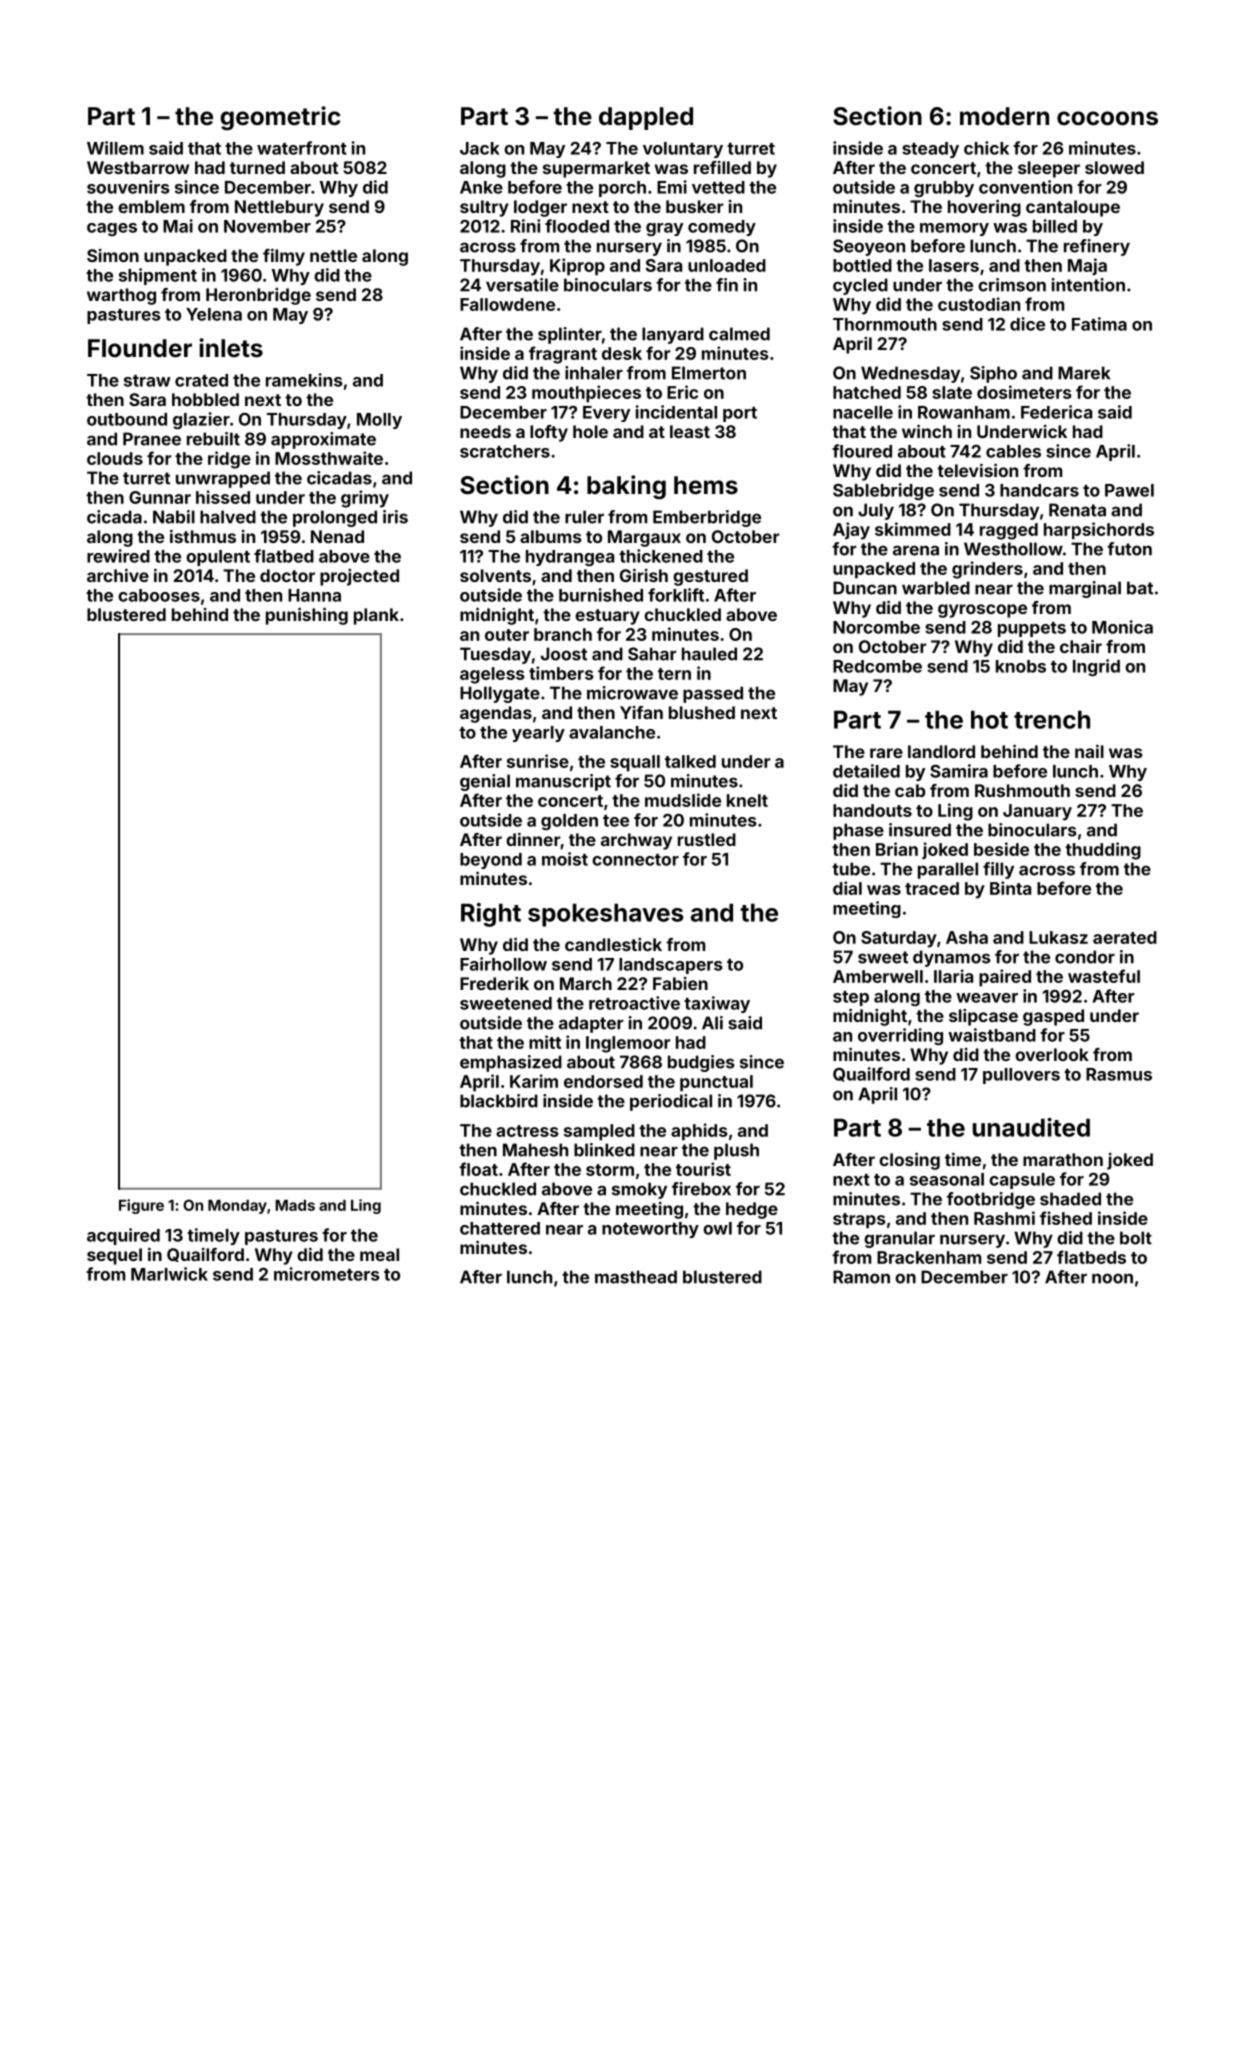  What do you see at coordinates (323, 440) in the image?
I see `approximate` at bounding box center [323, 440].
